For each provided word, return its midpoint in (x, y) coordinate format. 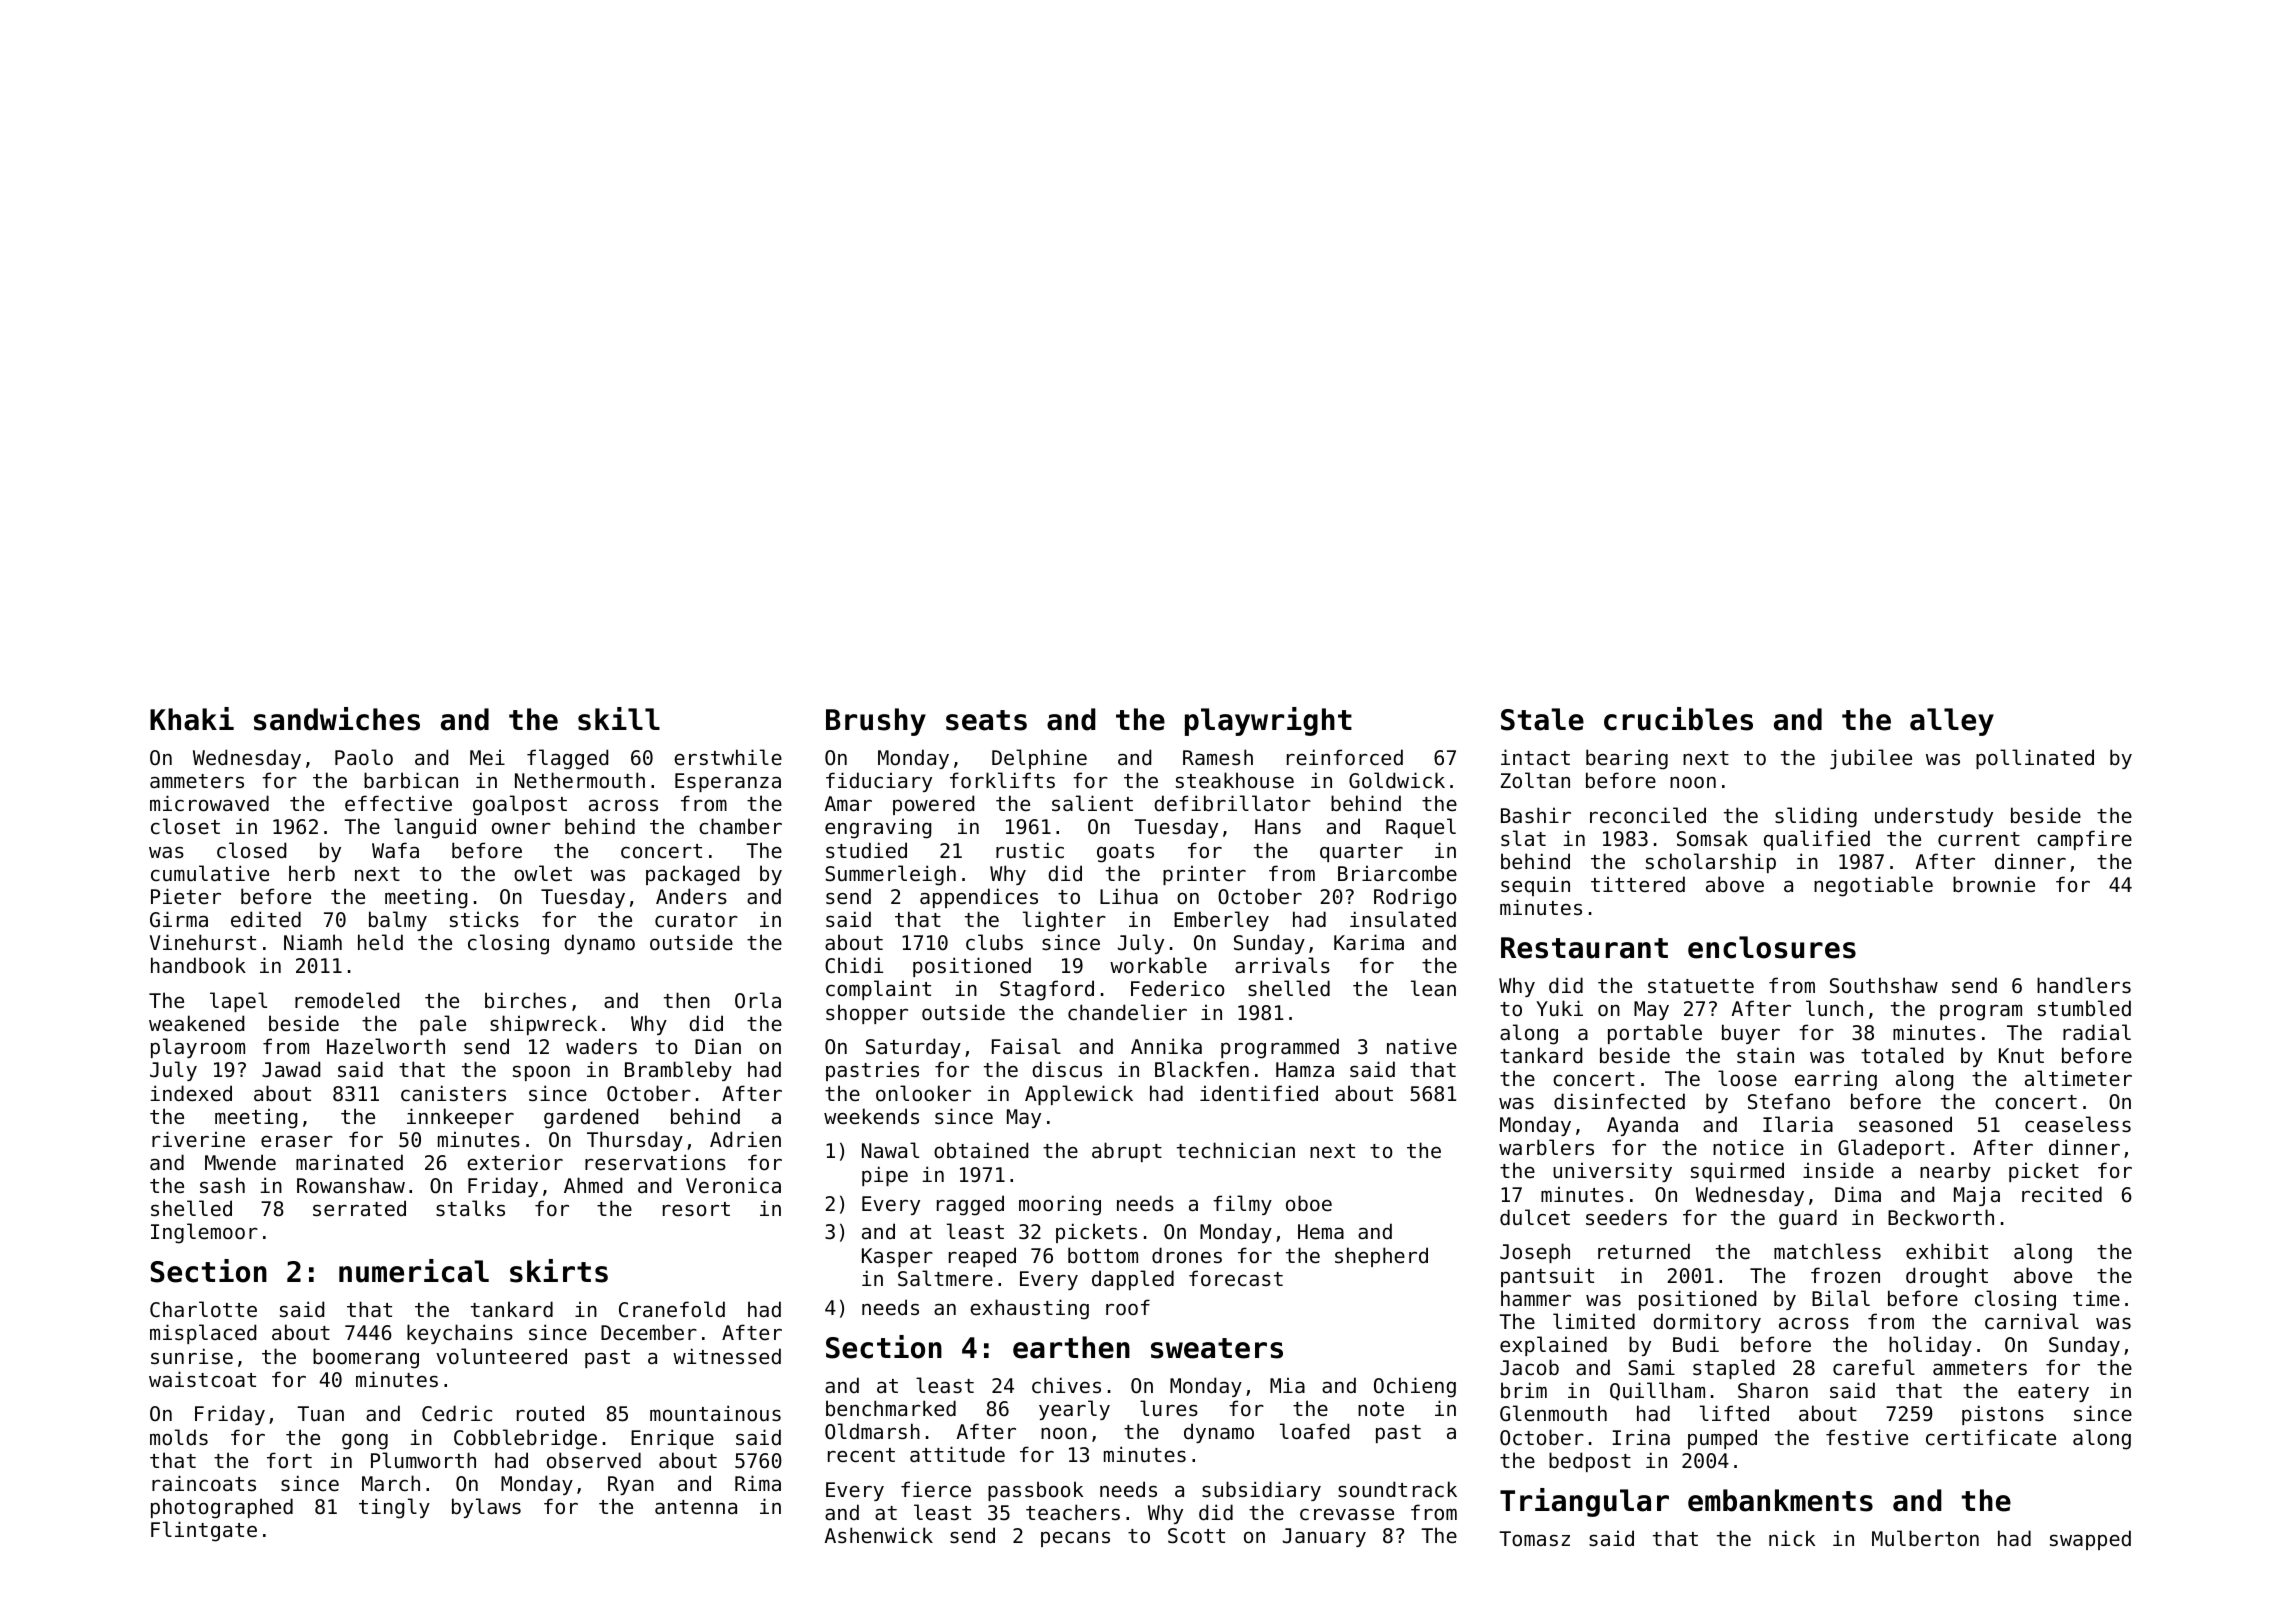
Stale (1542, 719)
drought (1947, 1277)
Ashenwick (879, 1535)
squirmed (1737, 1172)
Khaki (192, 719)
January (1324, 1537)
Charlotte (203, 1309)
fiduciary (879, 782)
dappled (1133, 1280)
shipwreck (543, 1025)
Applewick (1079, 1095)
